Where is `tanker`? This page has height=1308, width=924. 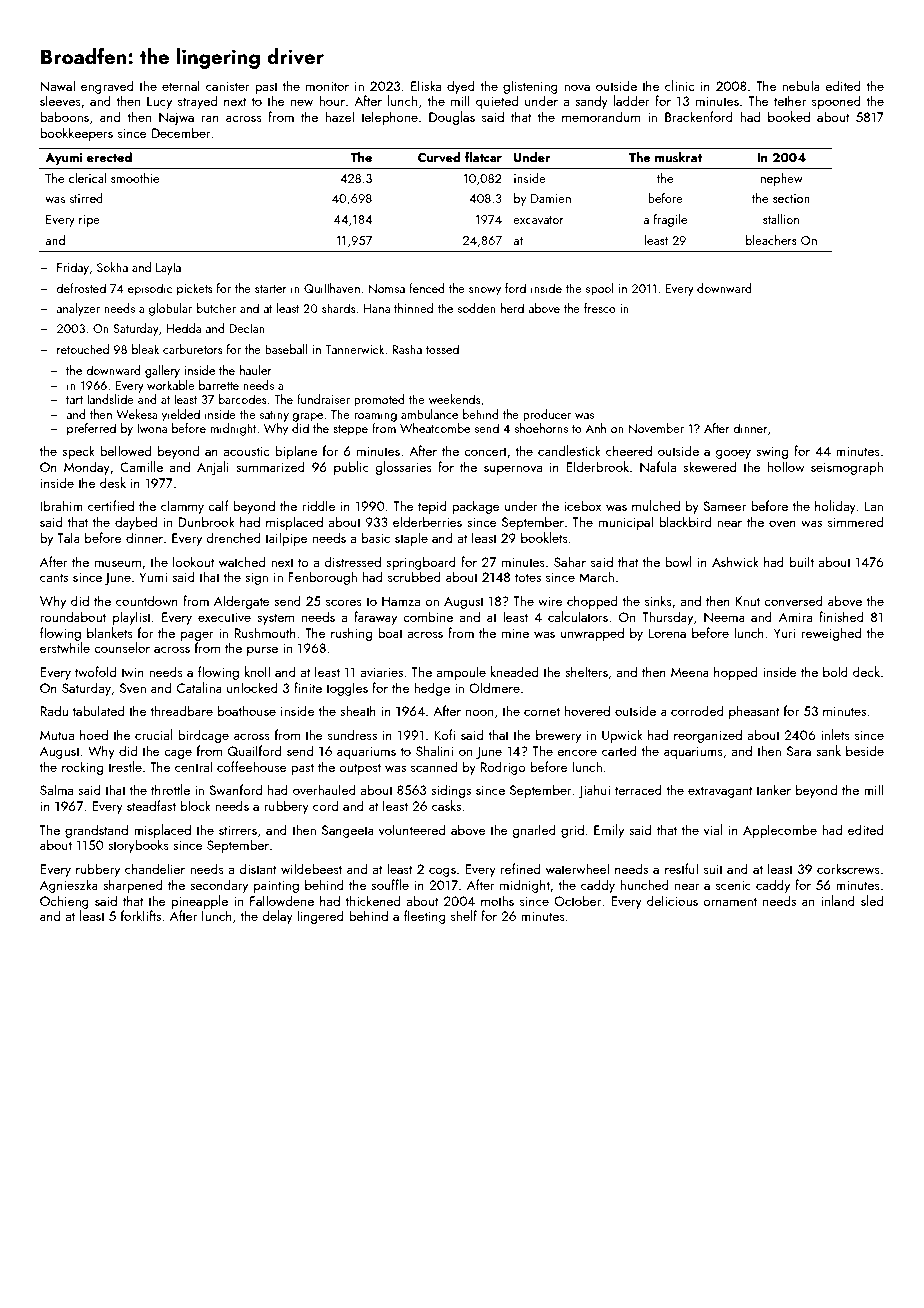
tanker is located at coordinates (773, 789).
